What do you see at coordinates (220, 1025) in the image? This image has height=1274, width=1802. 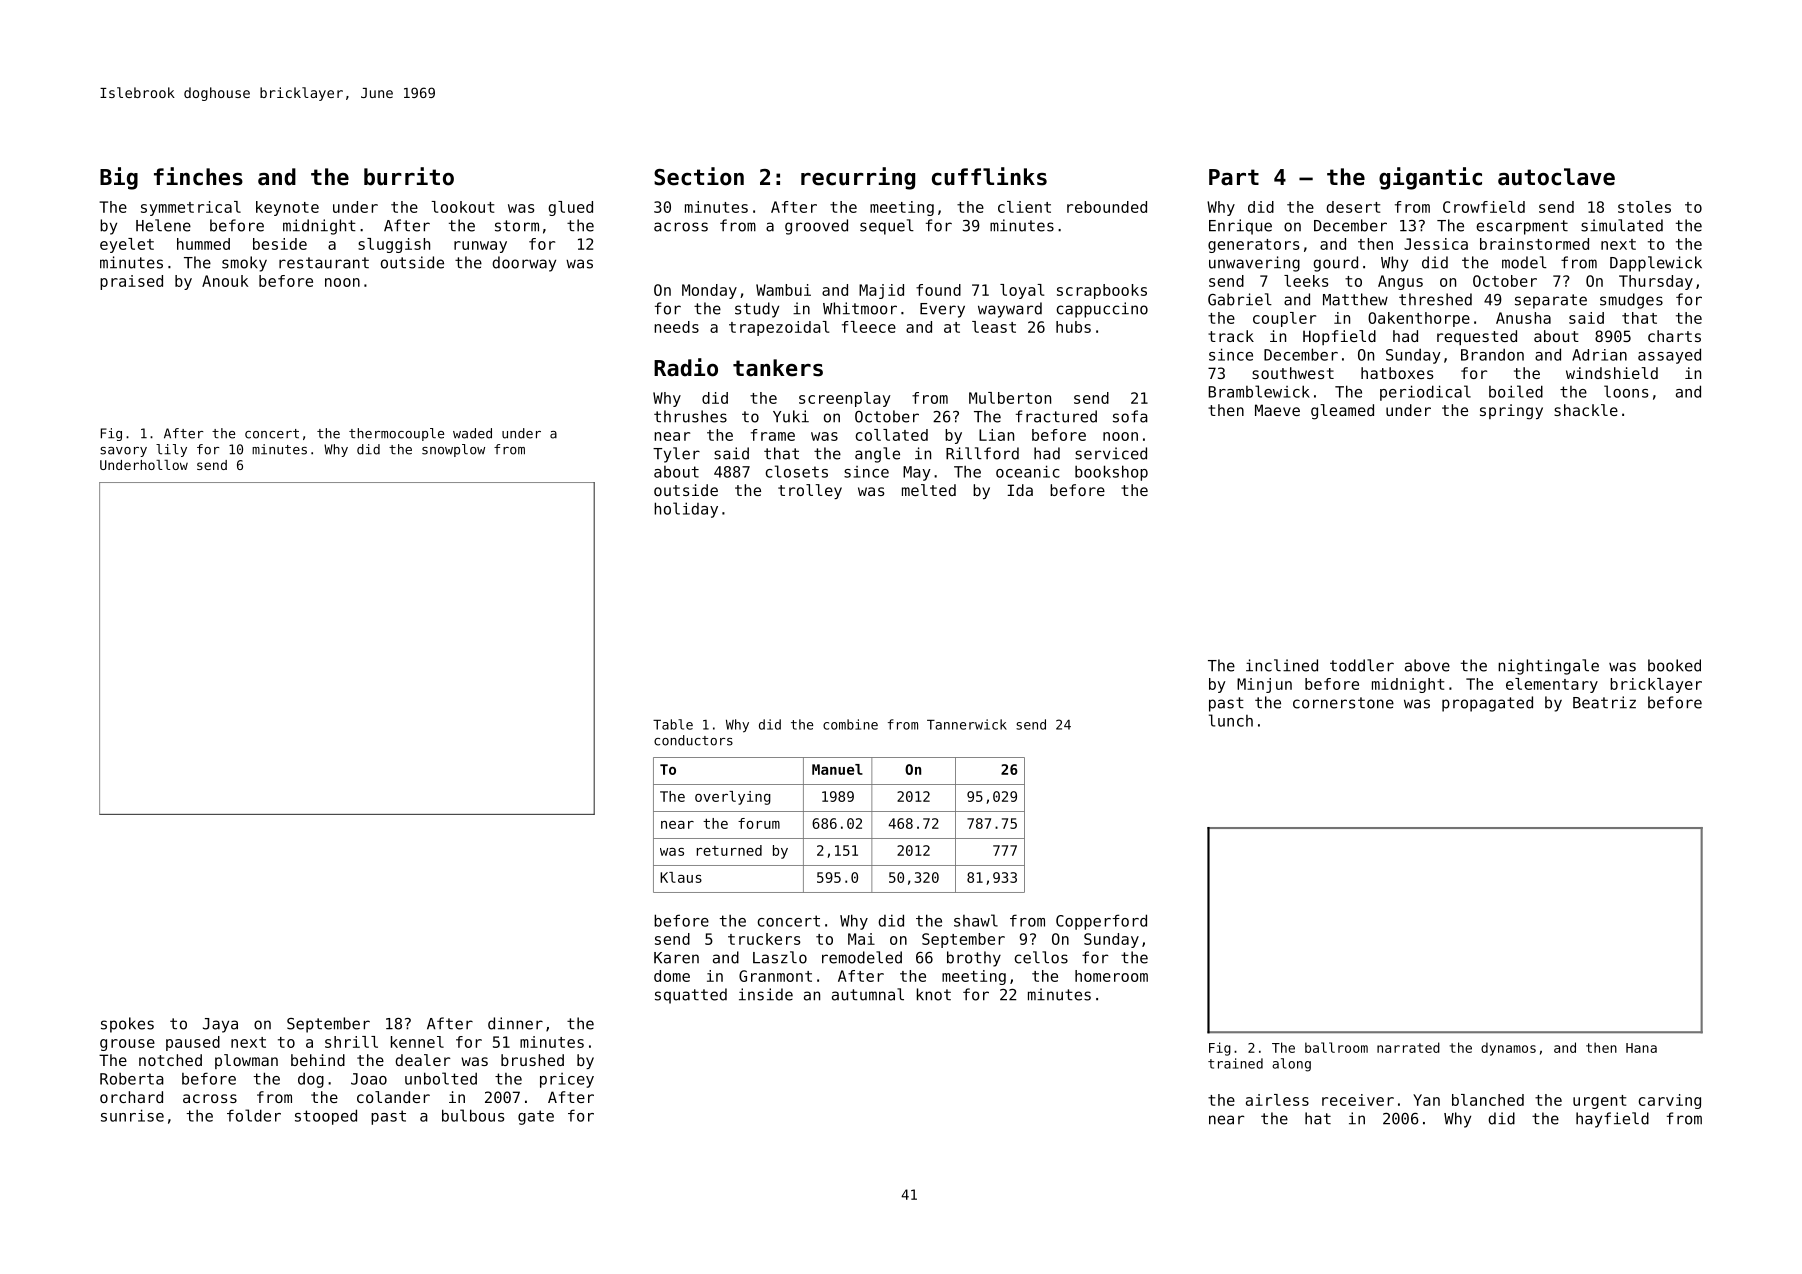 I see `Jaya` at bounding box center [220, 1025].
